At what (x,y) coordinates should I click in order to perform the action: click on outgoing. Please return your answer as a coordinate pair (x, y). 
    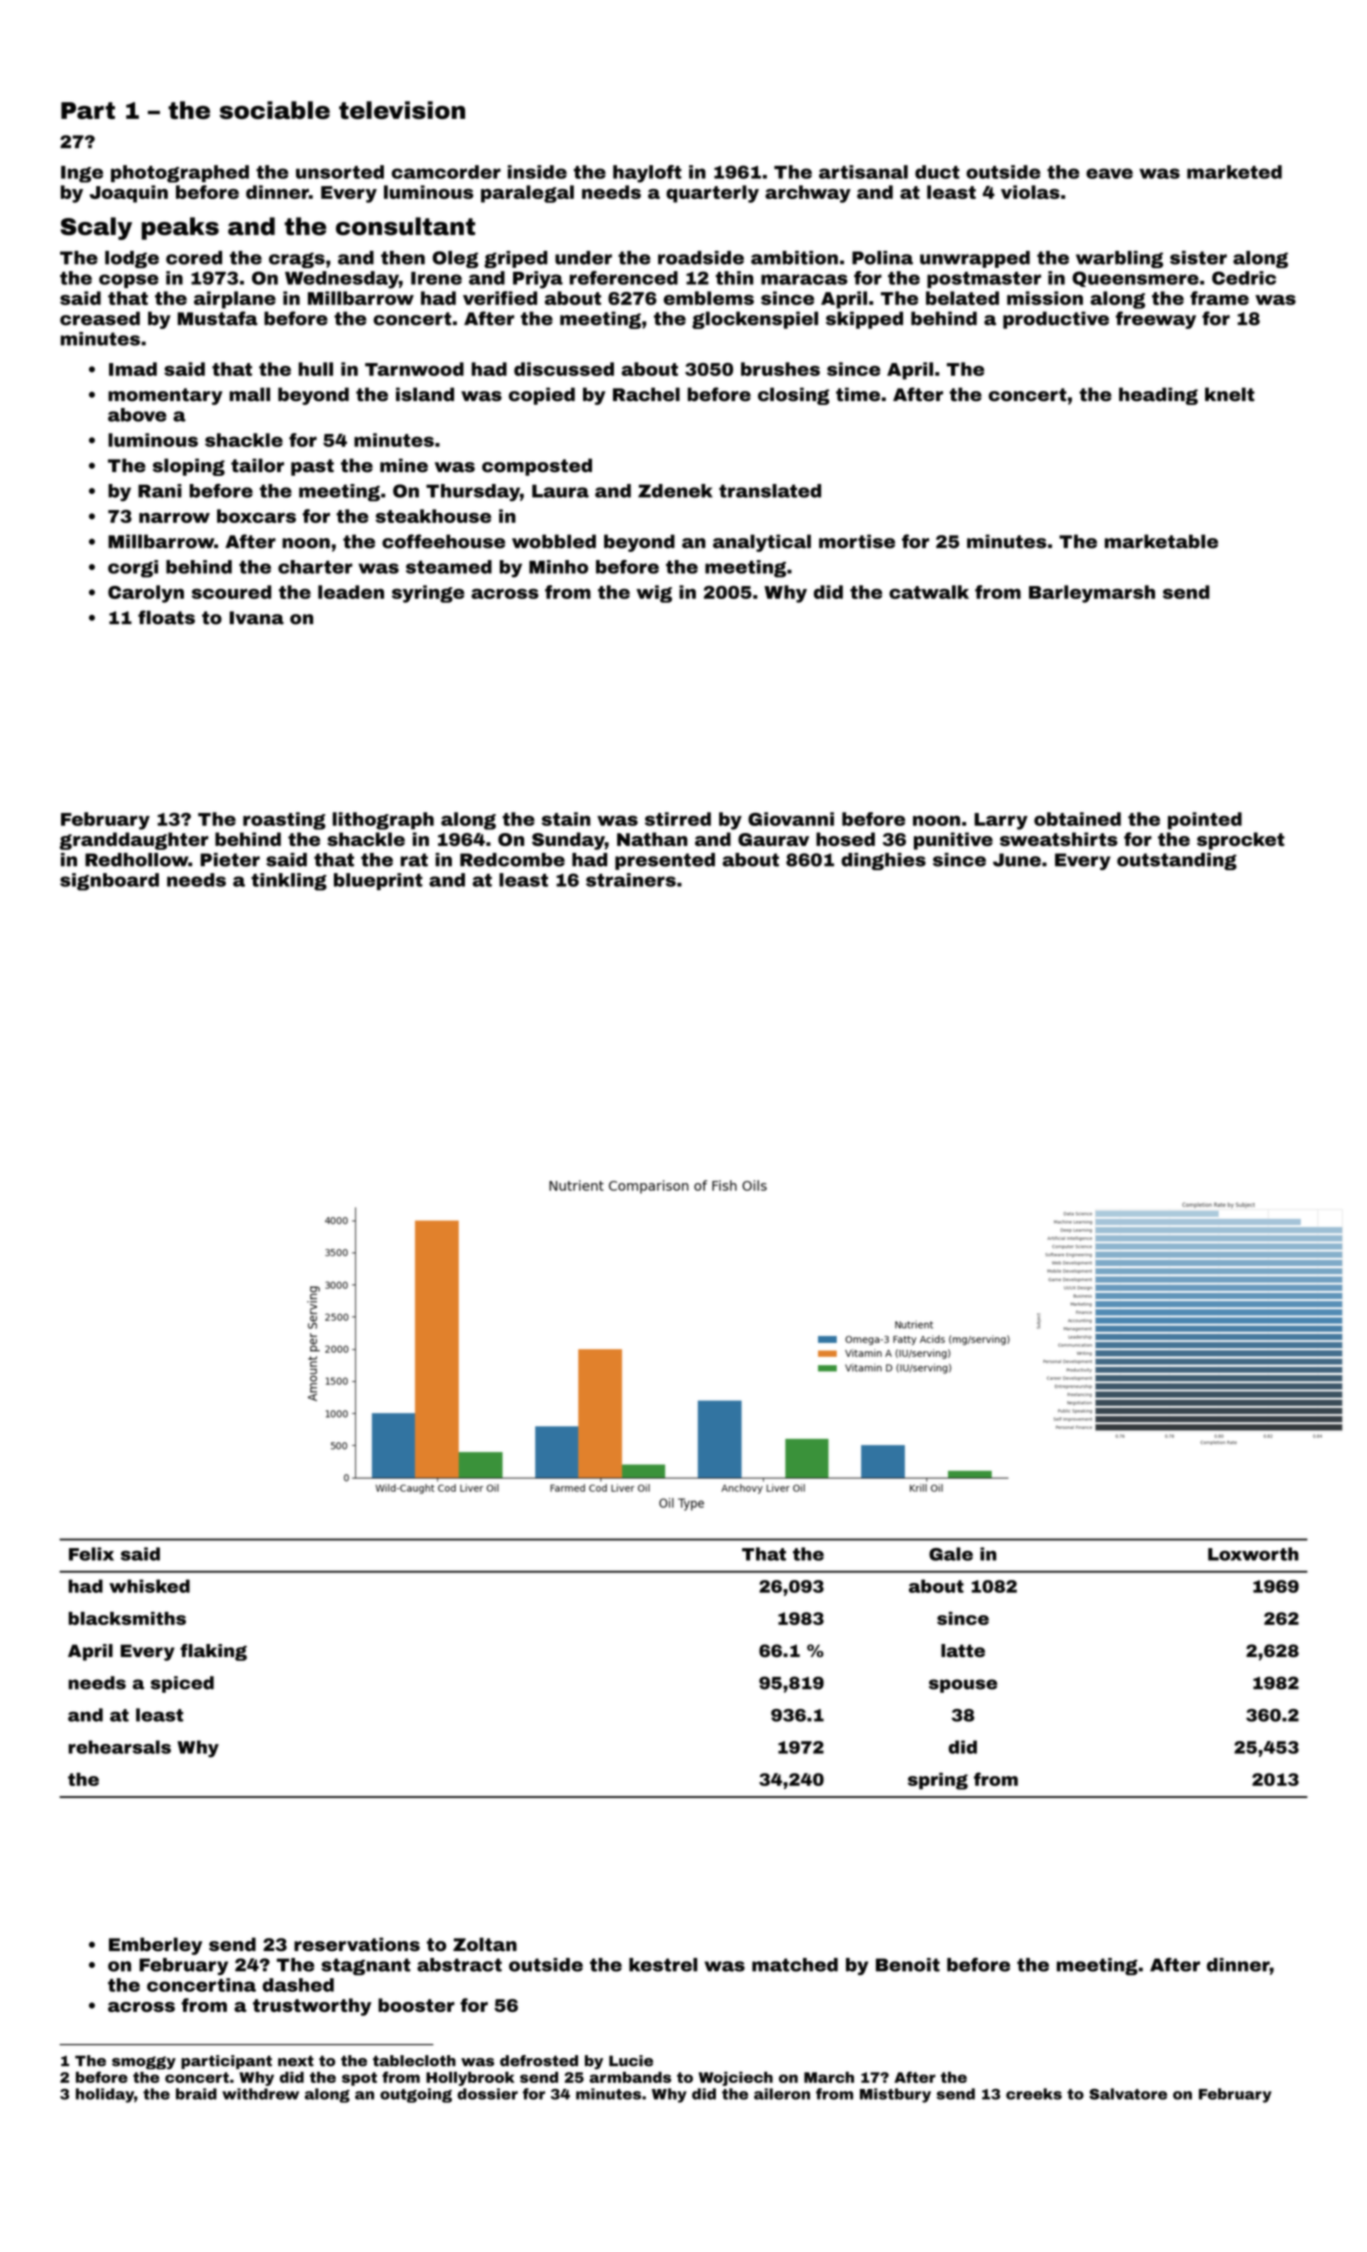
    Looking at the image, I should click on (416, 2095).
